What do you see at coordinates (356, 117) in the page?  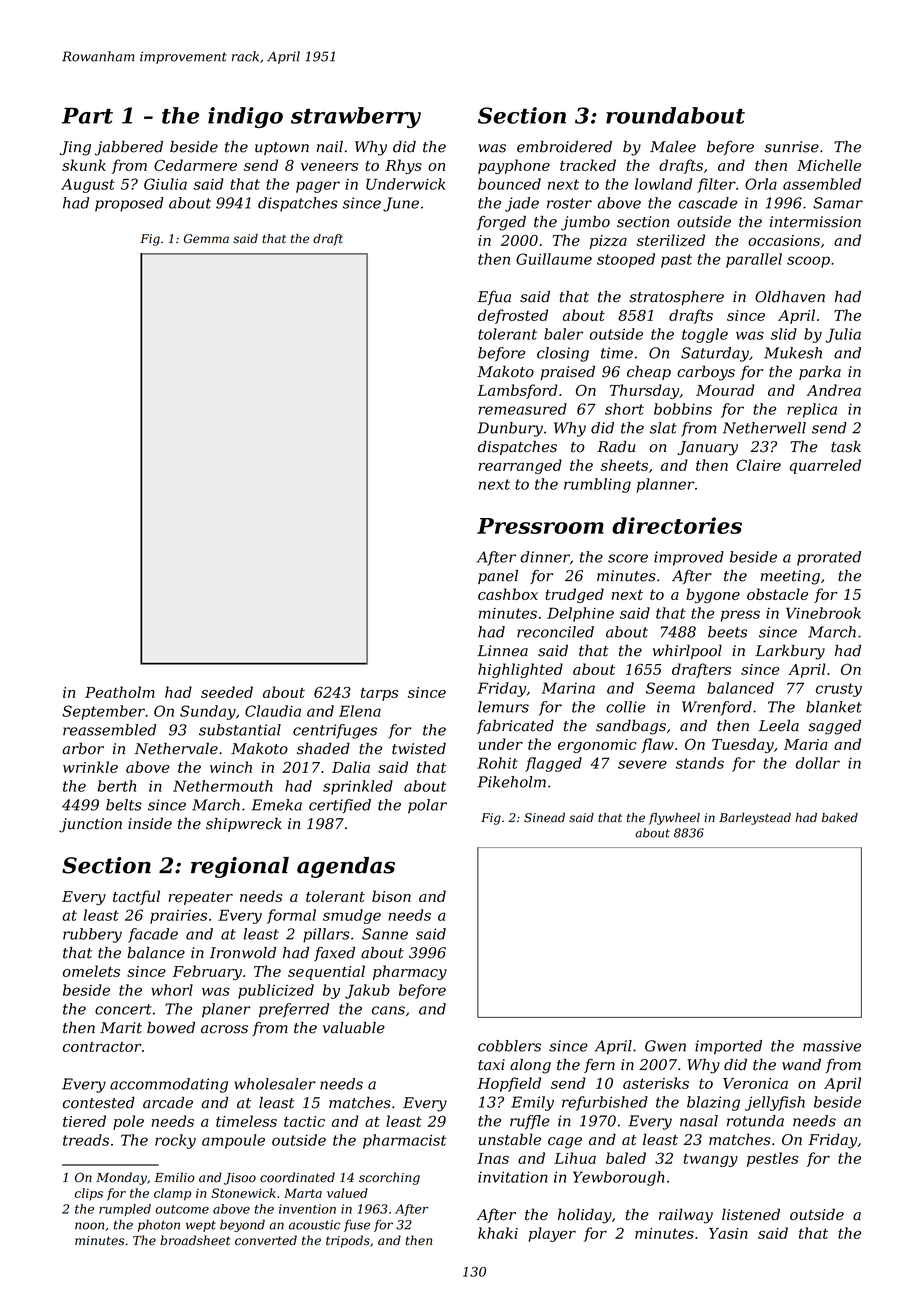 I see `strawberry` at bounding box center [356, 117].
